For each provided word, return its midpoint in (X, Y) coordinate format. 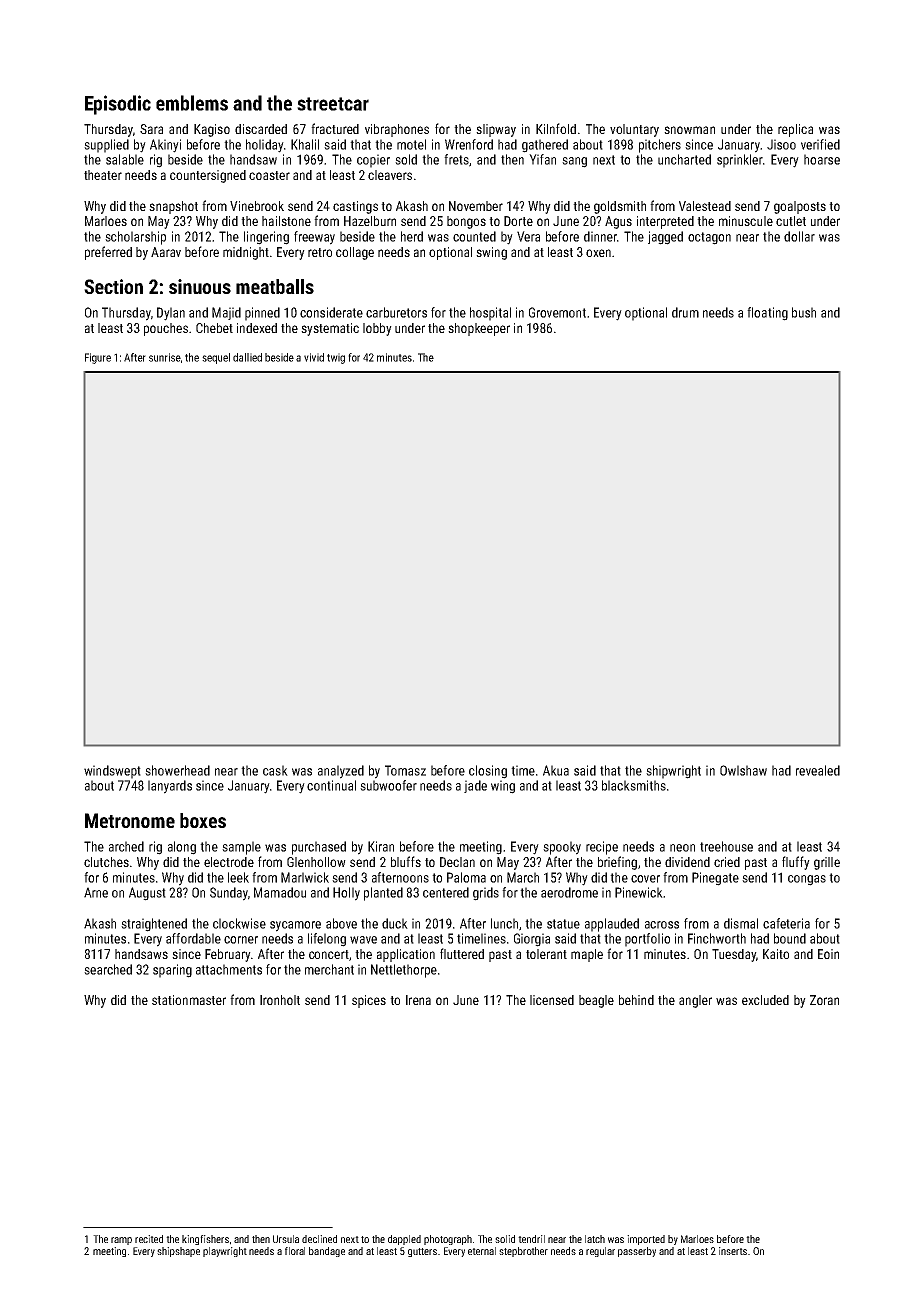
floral (295, 1251)
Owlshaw (743, 770)
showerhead (177, 770)
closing (488, 772)
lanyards (170, 787)
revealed (818, 770)
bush (804, 312)
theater (103, 175)
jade (475, 786)
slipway (496, 130)
